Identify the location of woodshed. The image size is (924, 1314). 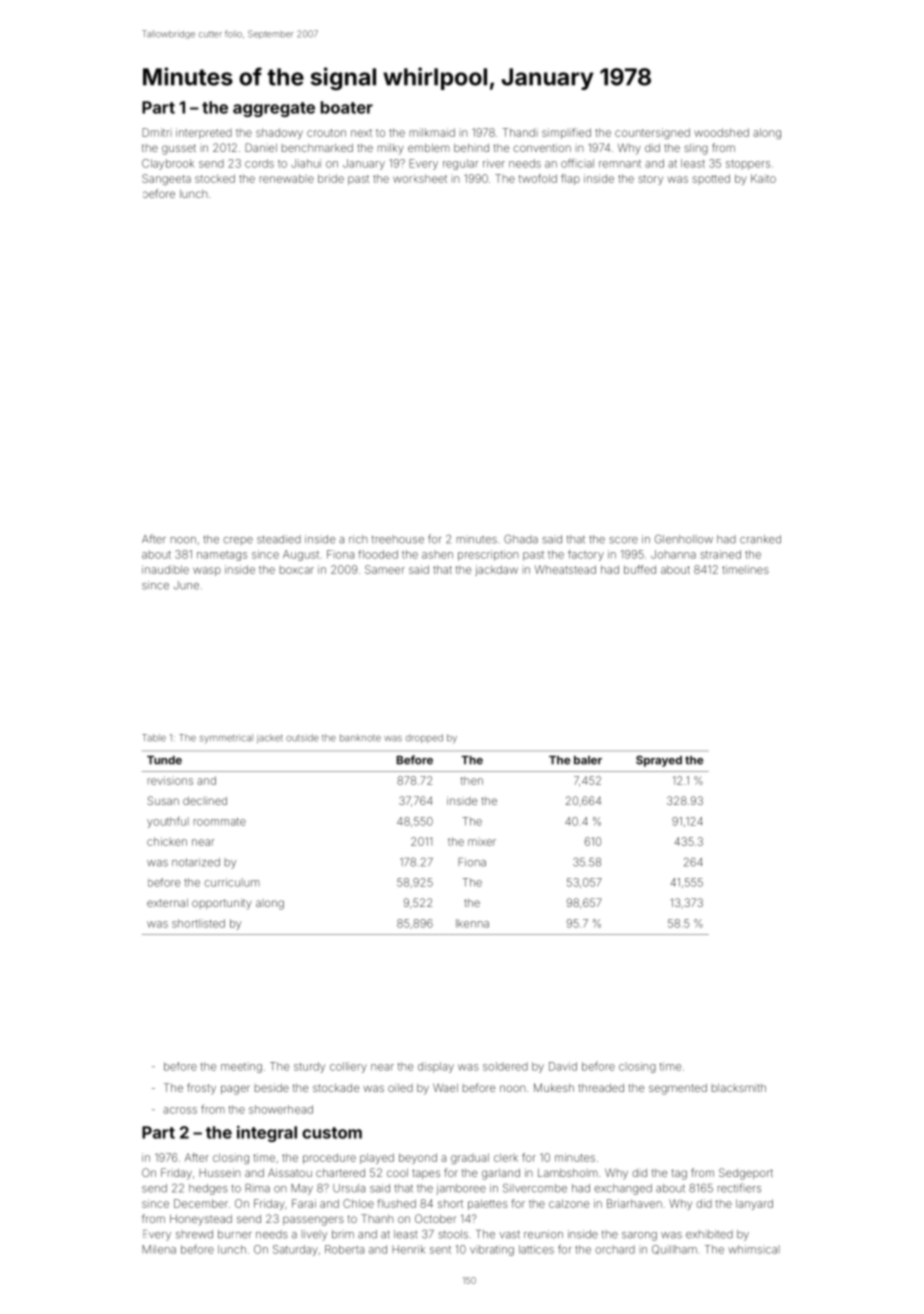
(721, 132).
